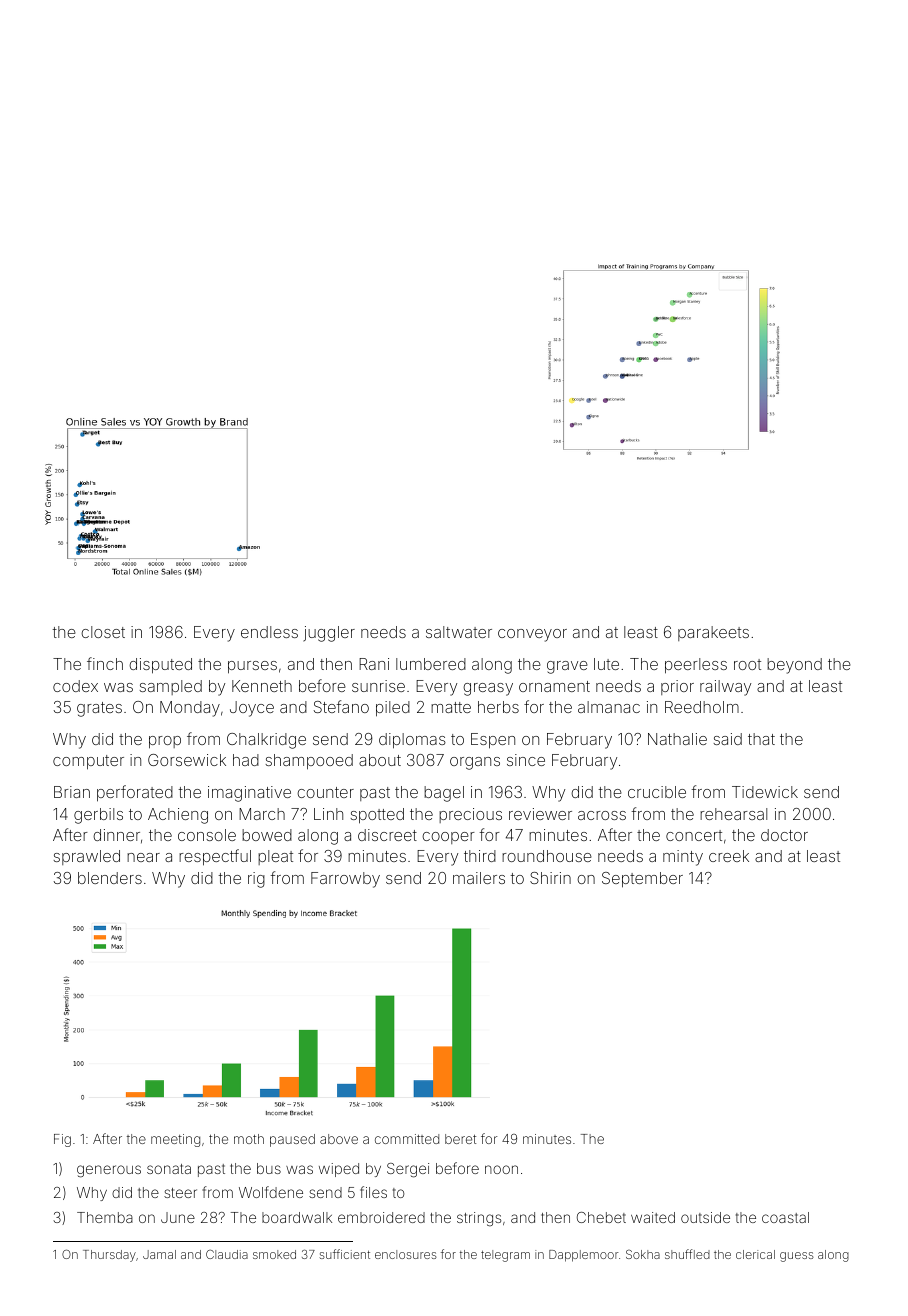 Image resolution: width=908 pixels, height=1316 pixels. Describe the element at coordinates (601, 1217) in the document. I see `Chebet` at that location.
